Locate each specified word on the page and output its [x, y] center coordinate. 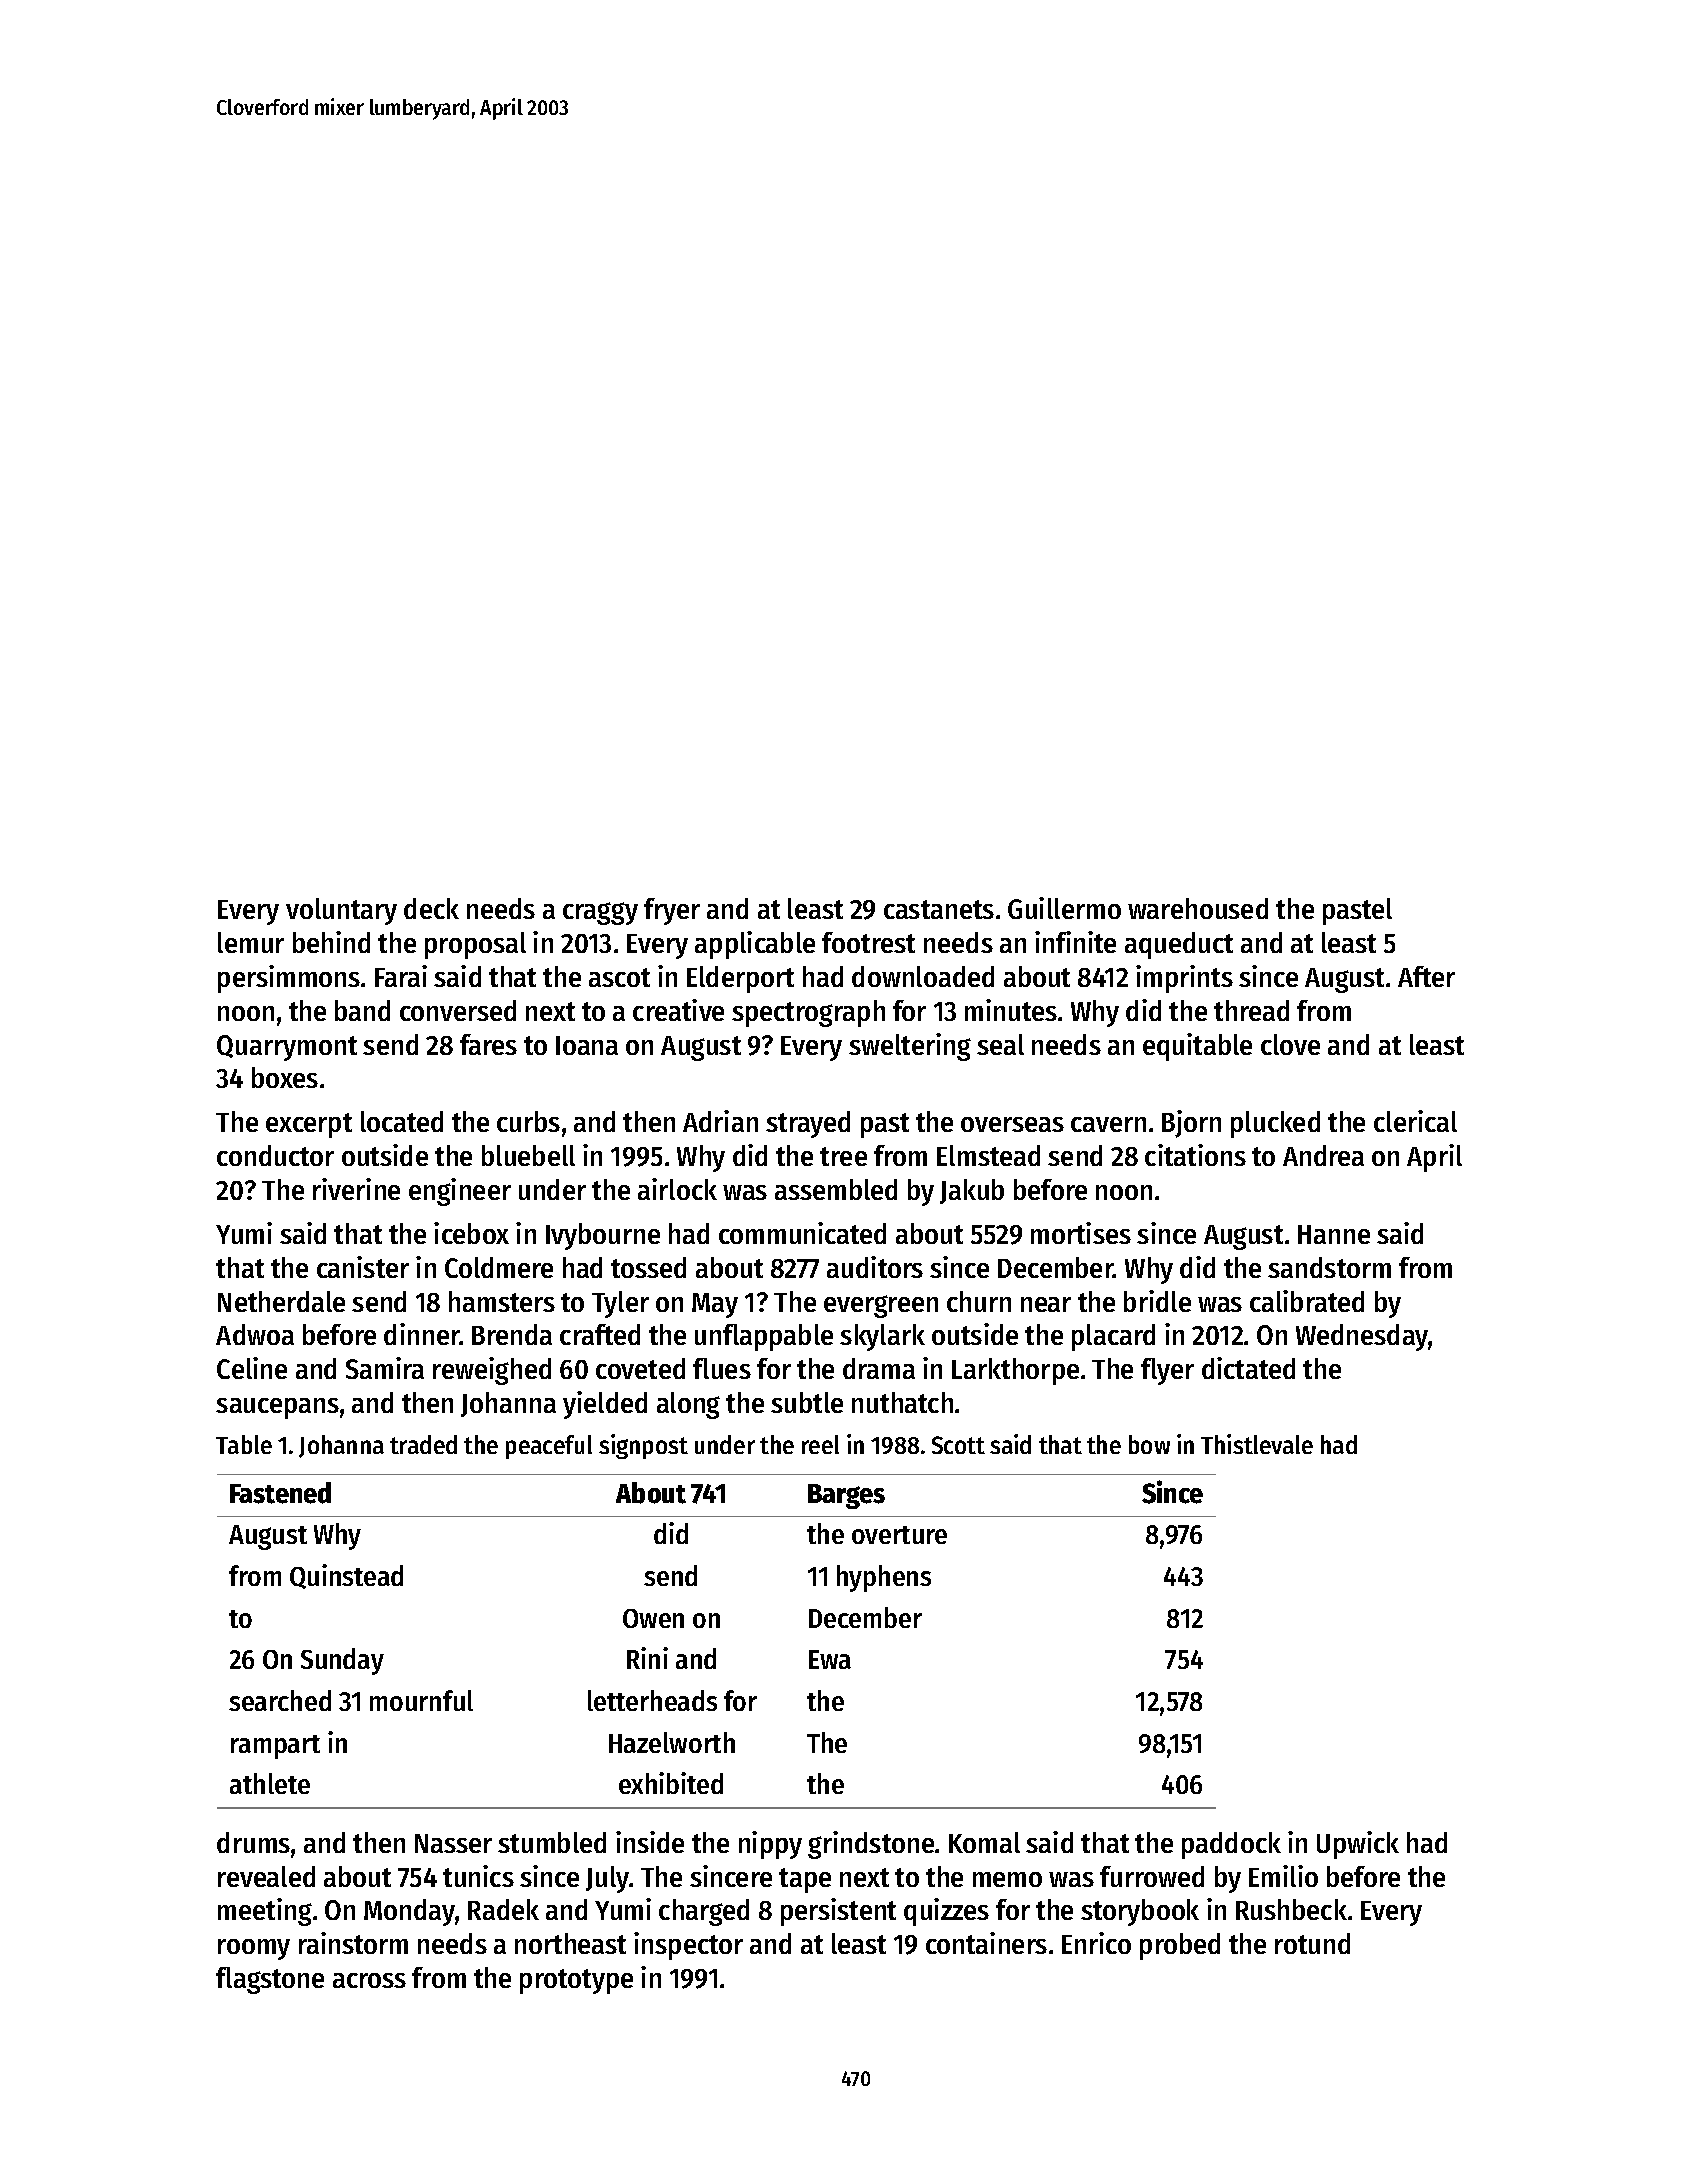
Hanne [1334, 1234]
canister [363, 1267]
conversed [458, 1010]
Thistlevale [1257, 1444]
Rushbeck [1291, 1909]
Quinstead [346, 1576]
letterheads [652, 1700]
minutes [1011, 1010]
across [369, 1980]
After [1426, 976]
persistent [838, 1912]
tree [843, 1156]
